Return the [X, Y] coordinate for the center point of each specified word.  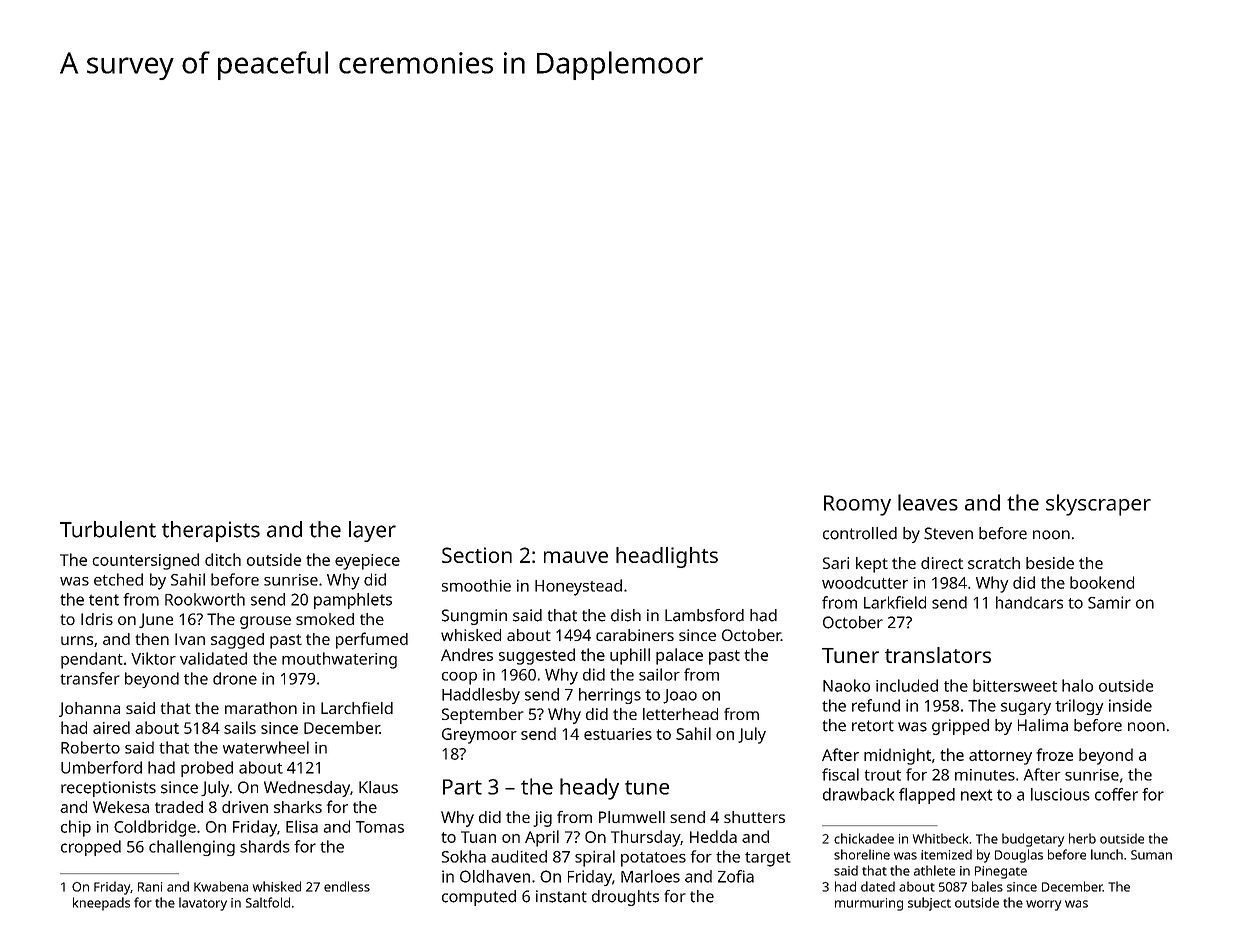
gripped [960, 727]
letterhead [680, 714]
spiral [595, 858]
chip [76, 828]
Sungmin [474, 617]
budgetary [1033, 840]
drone [235, 678]
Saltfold [268, 902]
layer [372, 531]
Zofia [736, 876]
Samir [1109, 602]
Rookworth [205, 599]
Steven [948, 533]
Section [477, 555]
